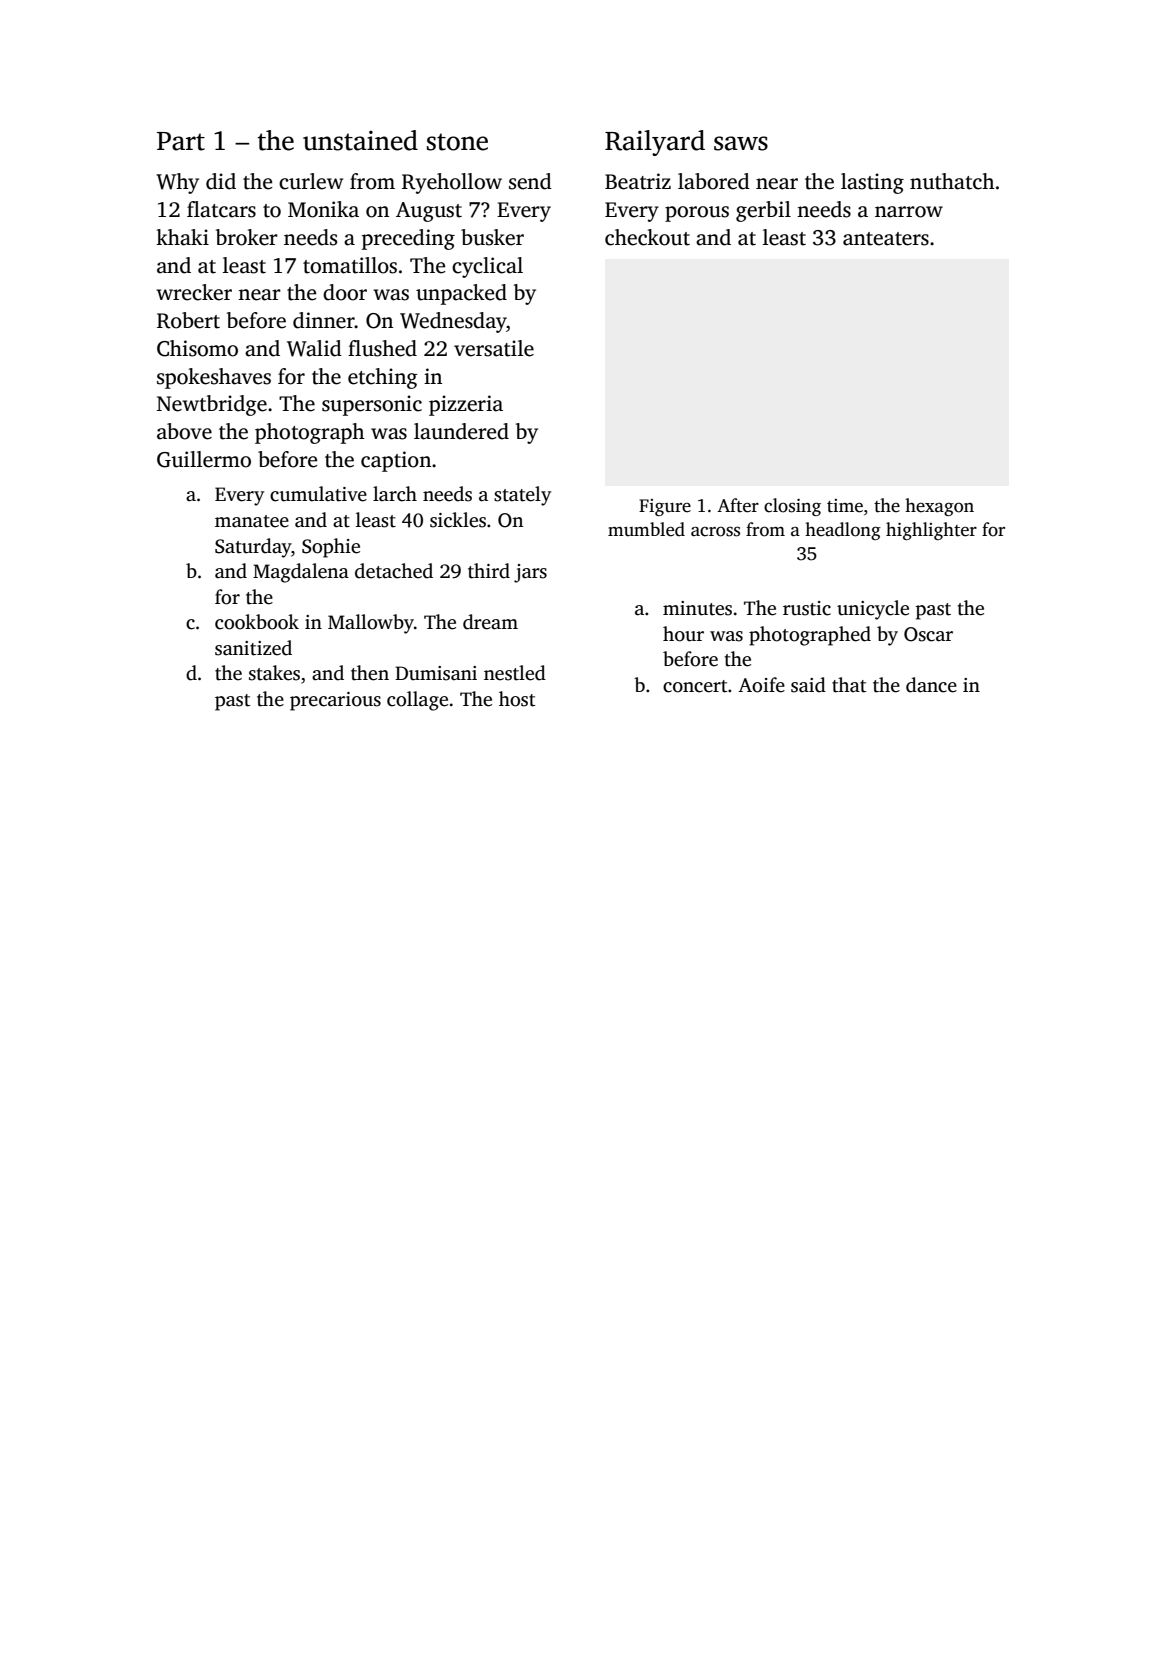 The image size is (1165, 1654). Describe the element at coordinates (522, 496) in the page. I see `stately` at that location.
